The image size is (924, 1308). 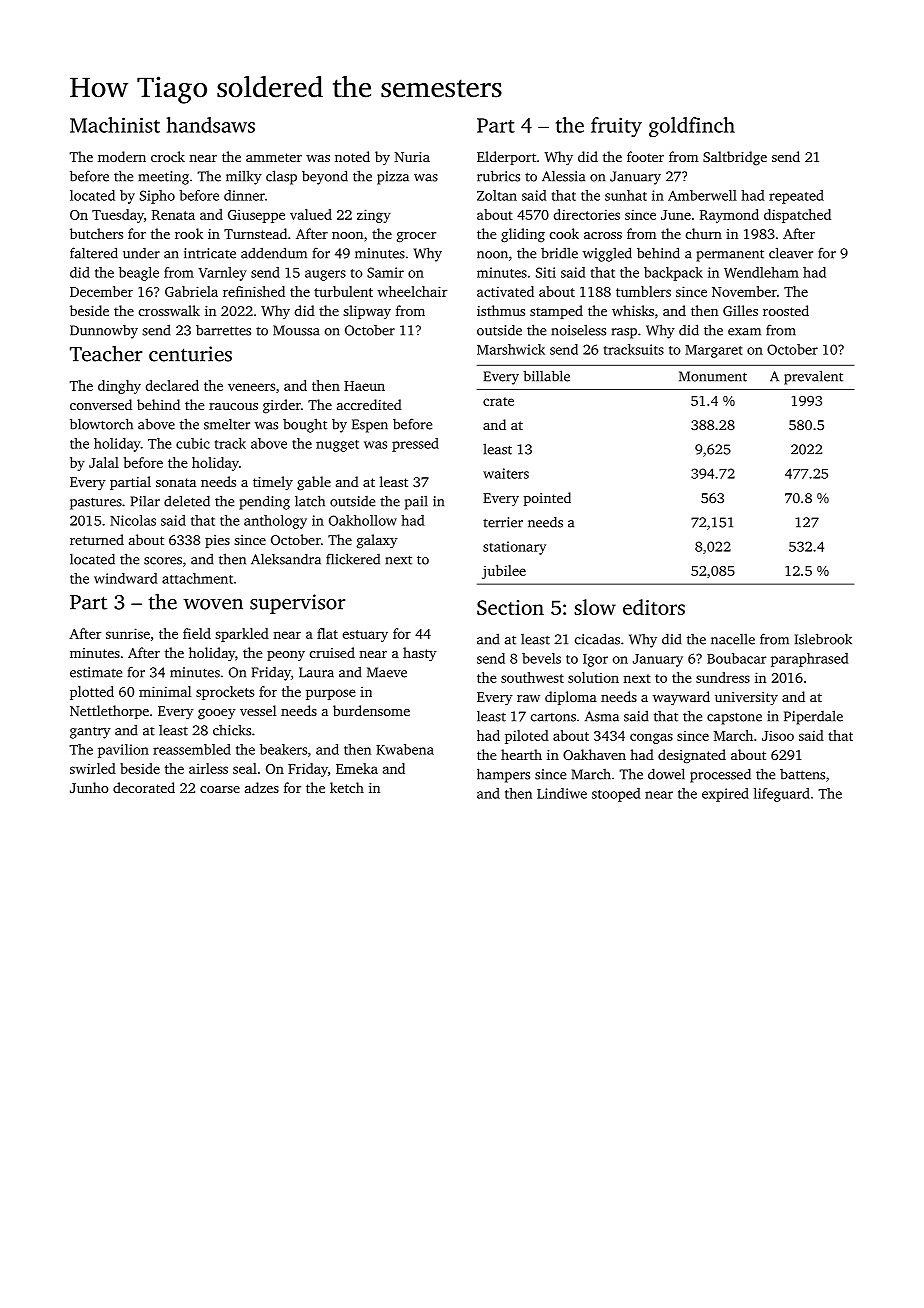 I want to click on Nicolas, so click(x=133, y=520).
